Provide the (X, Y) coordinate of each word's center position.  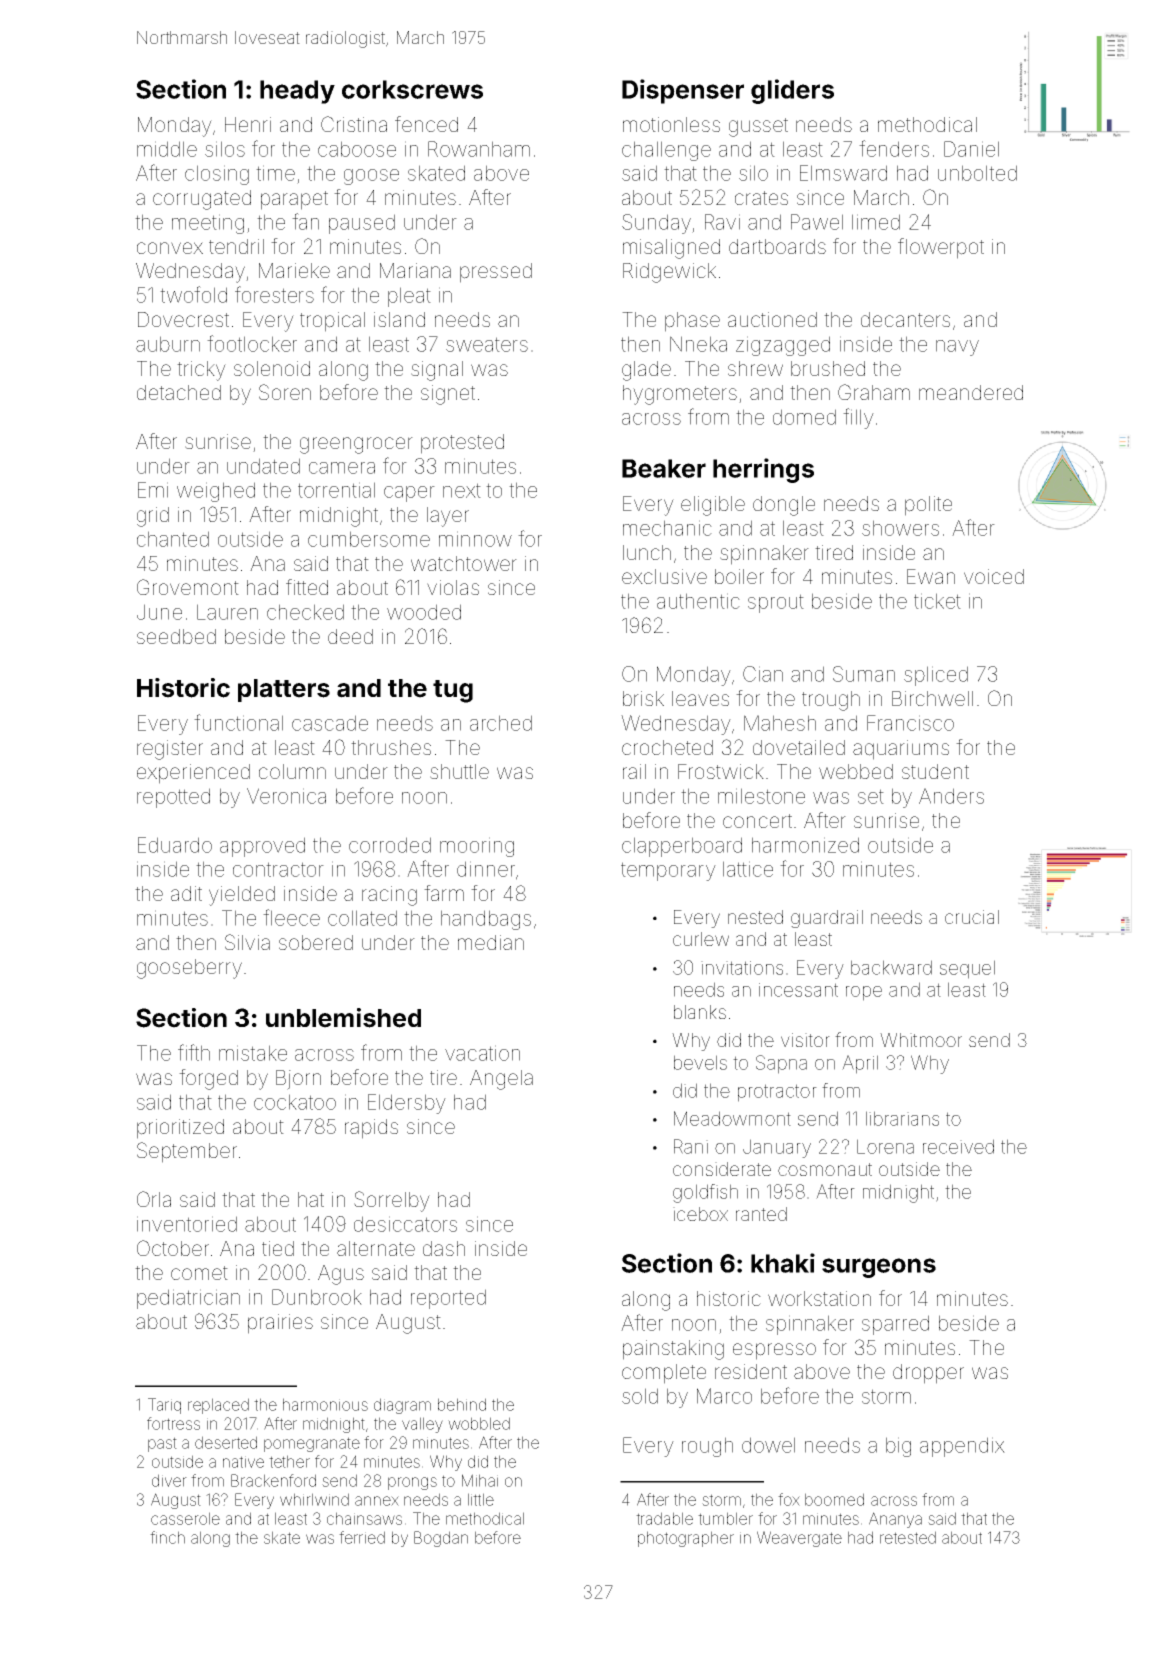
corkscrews (412, 89)
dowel (768, 1445)
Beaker (664, 468)
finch (167, 1537)
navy (957, 348)
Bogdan (441, 1539)
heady (297, 92)
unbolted (977, 173)
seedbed (176, 636)
